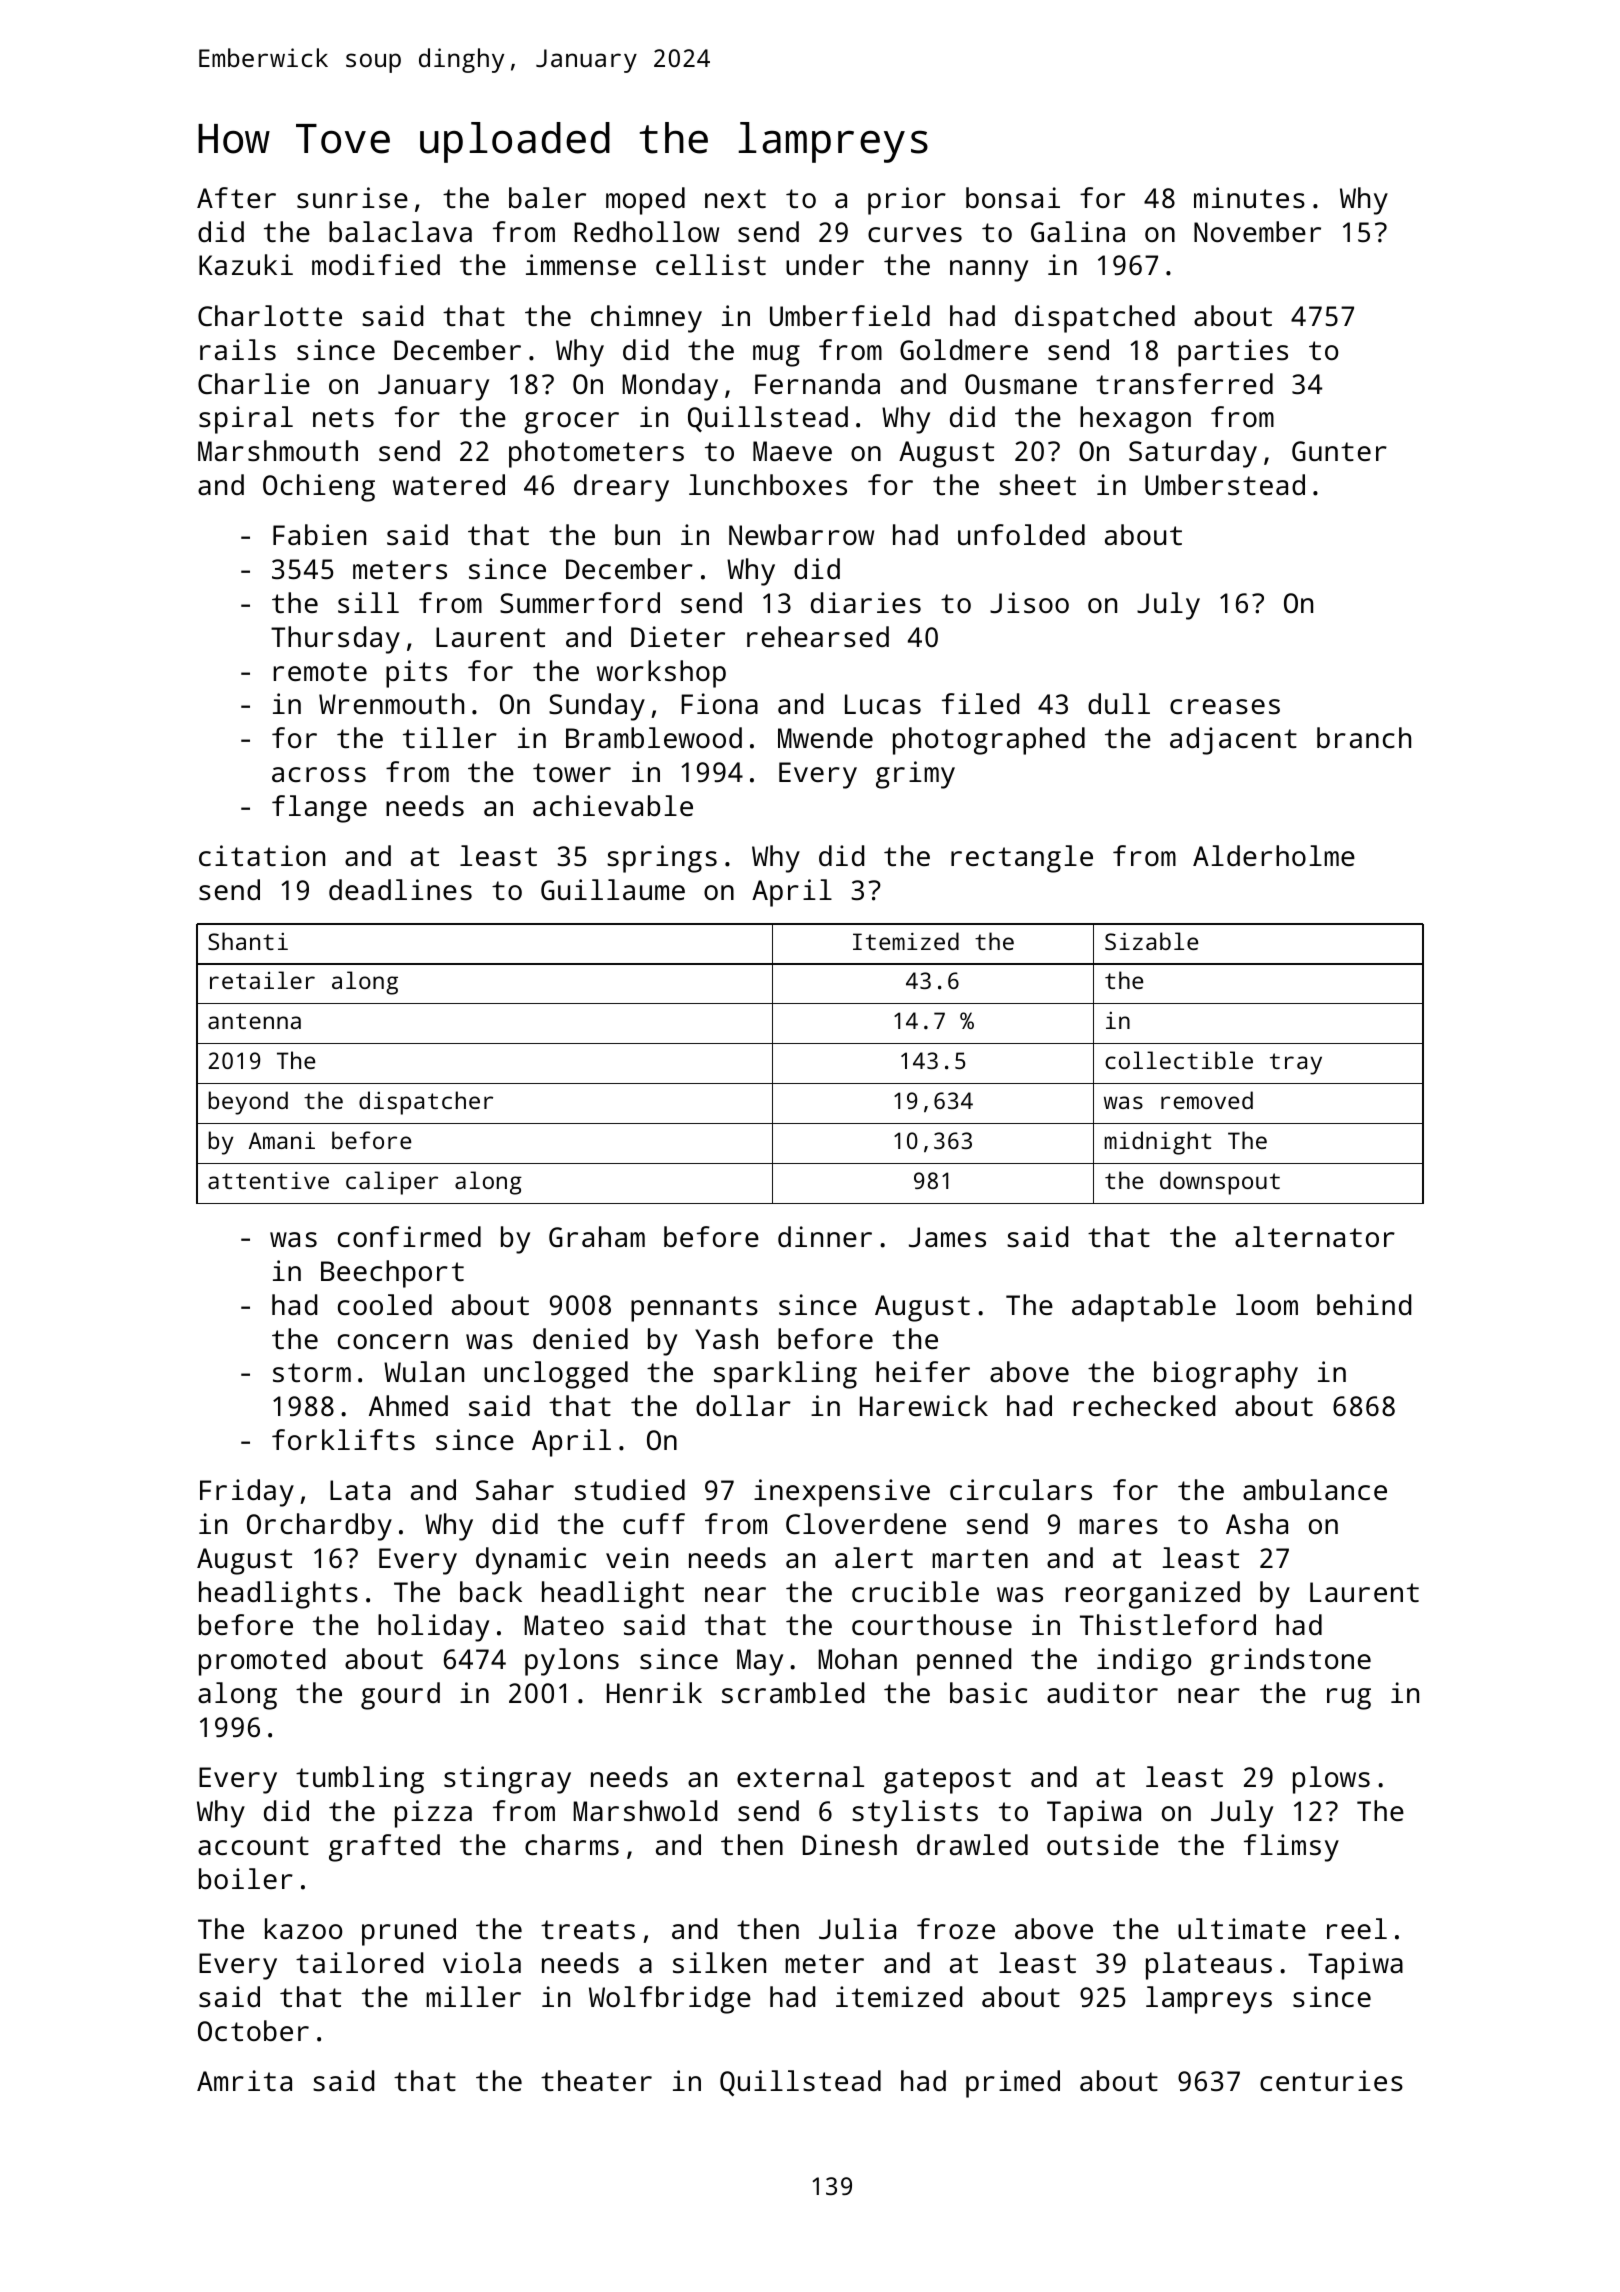 This document has width=1620, height=2292. Describe the element at coordinates (1331, 2081) in the document. I see `centuries` at that location.
